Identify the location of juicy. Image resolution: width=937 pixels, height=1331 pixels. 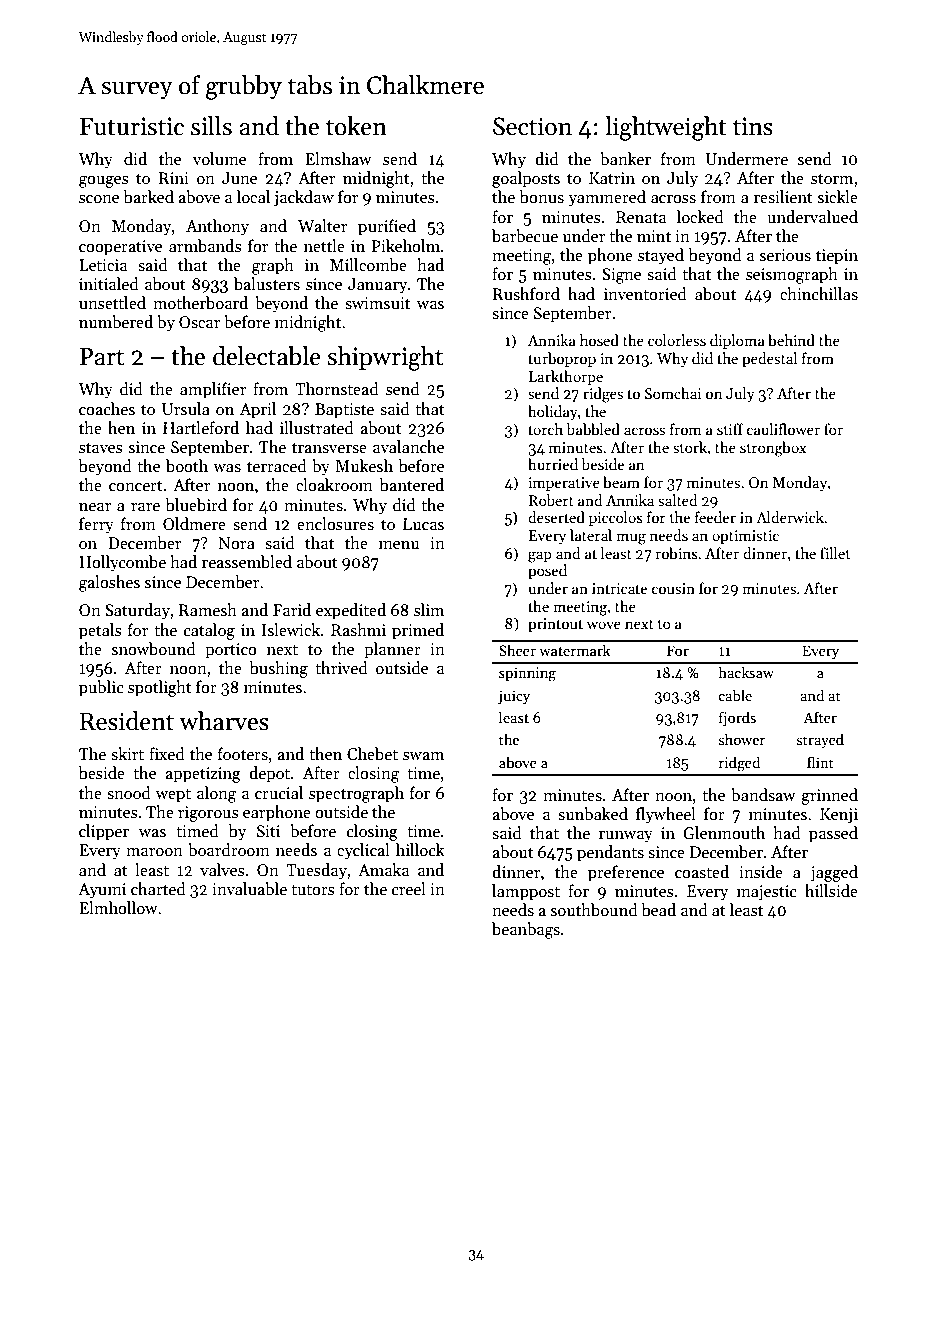
(514, 697).
